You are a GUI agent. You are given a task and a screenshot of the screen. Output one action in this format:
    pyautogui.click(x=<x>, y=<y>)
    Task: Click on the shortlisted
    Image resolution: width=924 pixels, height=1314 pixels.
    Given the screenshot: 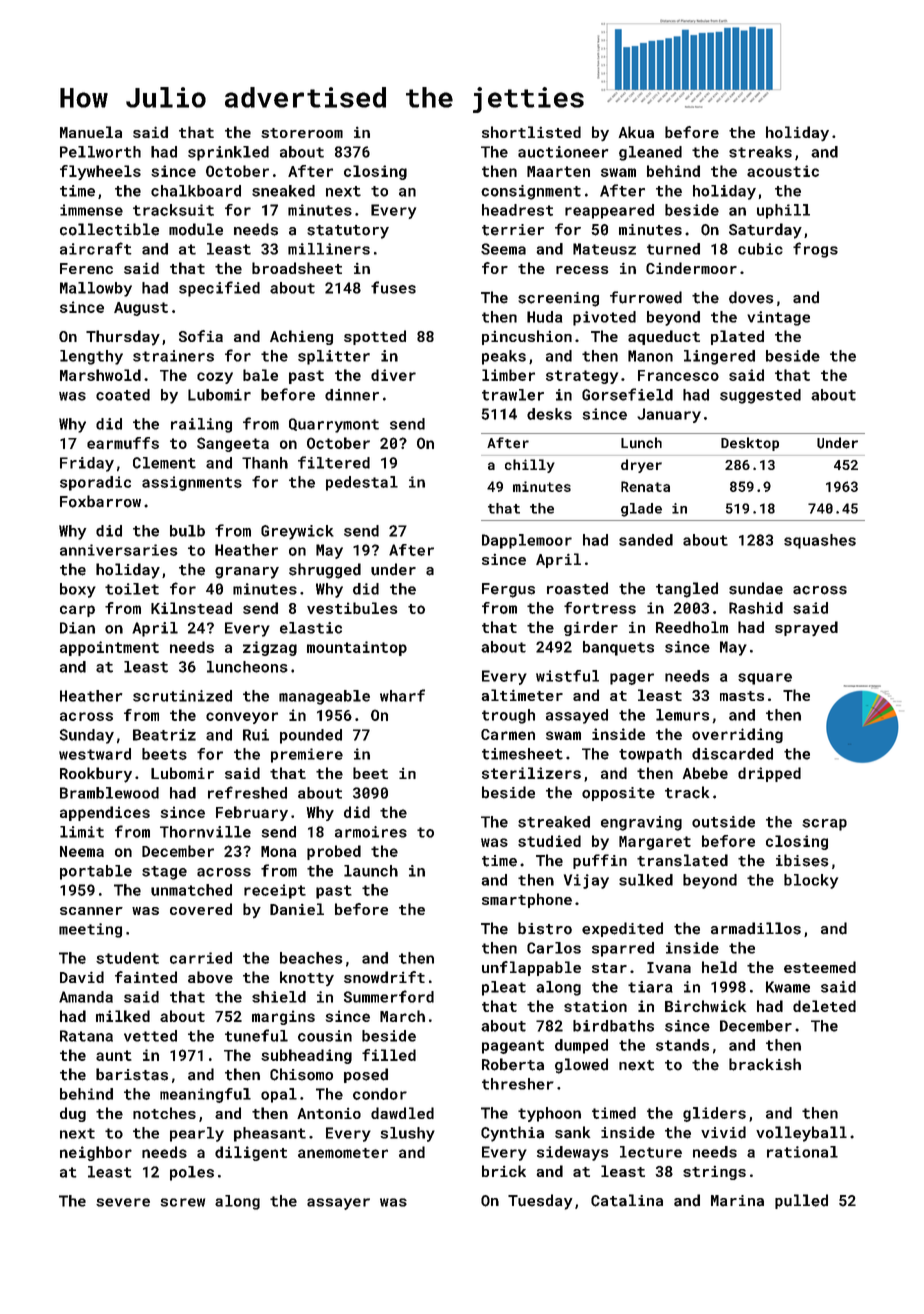 What is the action you would take?
    pyautogui.click(x=531, y=132)
